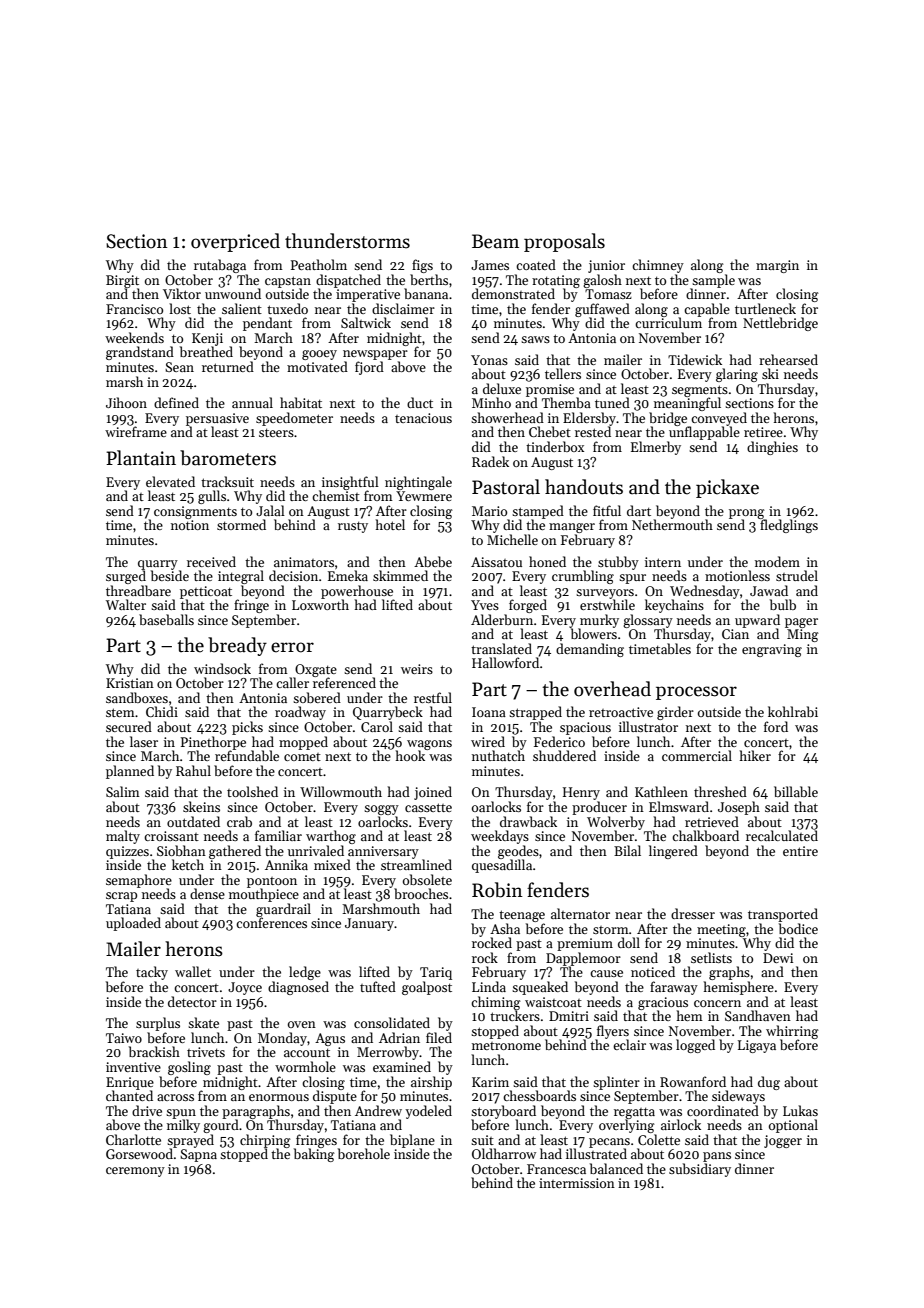 The image size is (924, 1308). Describe the element at coordinates (207, 340) in the screenshot. I see `Kenji` at that location.
